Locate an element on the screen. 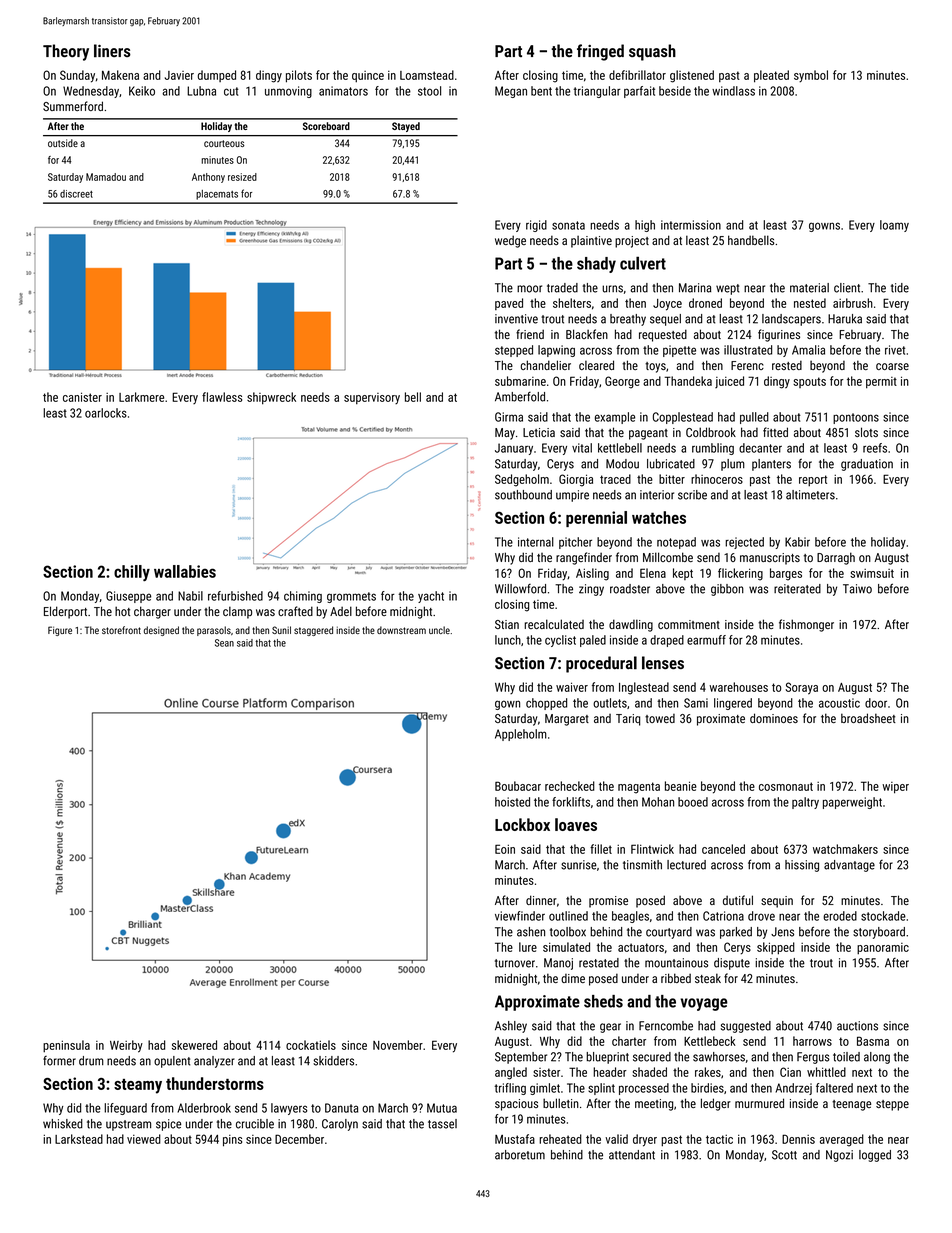  ribbed is located at coordinates (676, 978).
